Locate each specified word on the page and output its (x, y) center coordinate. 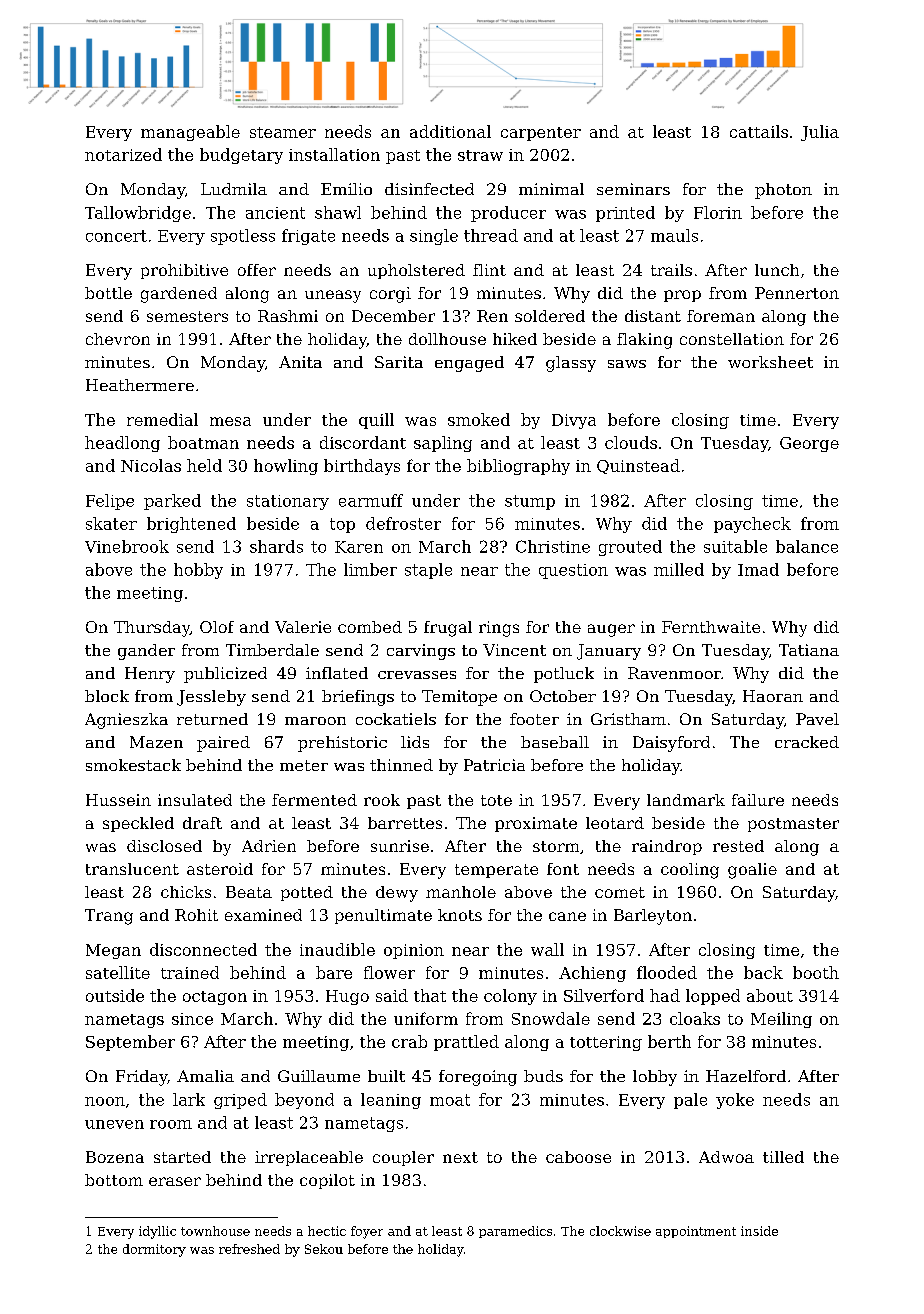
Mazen (156, 742)
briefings (358, 698)
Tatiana (809, 650)
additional (450, 131)
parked (172, 502)
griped (240, 1101)
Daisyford (671, 744)
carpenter (541, 134)
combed (370, 627)
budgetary (241, 156)
